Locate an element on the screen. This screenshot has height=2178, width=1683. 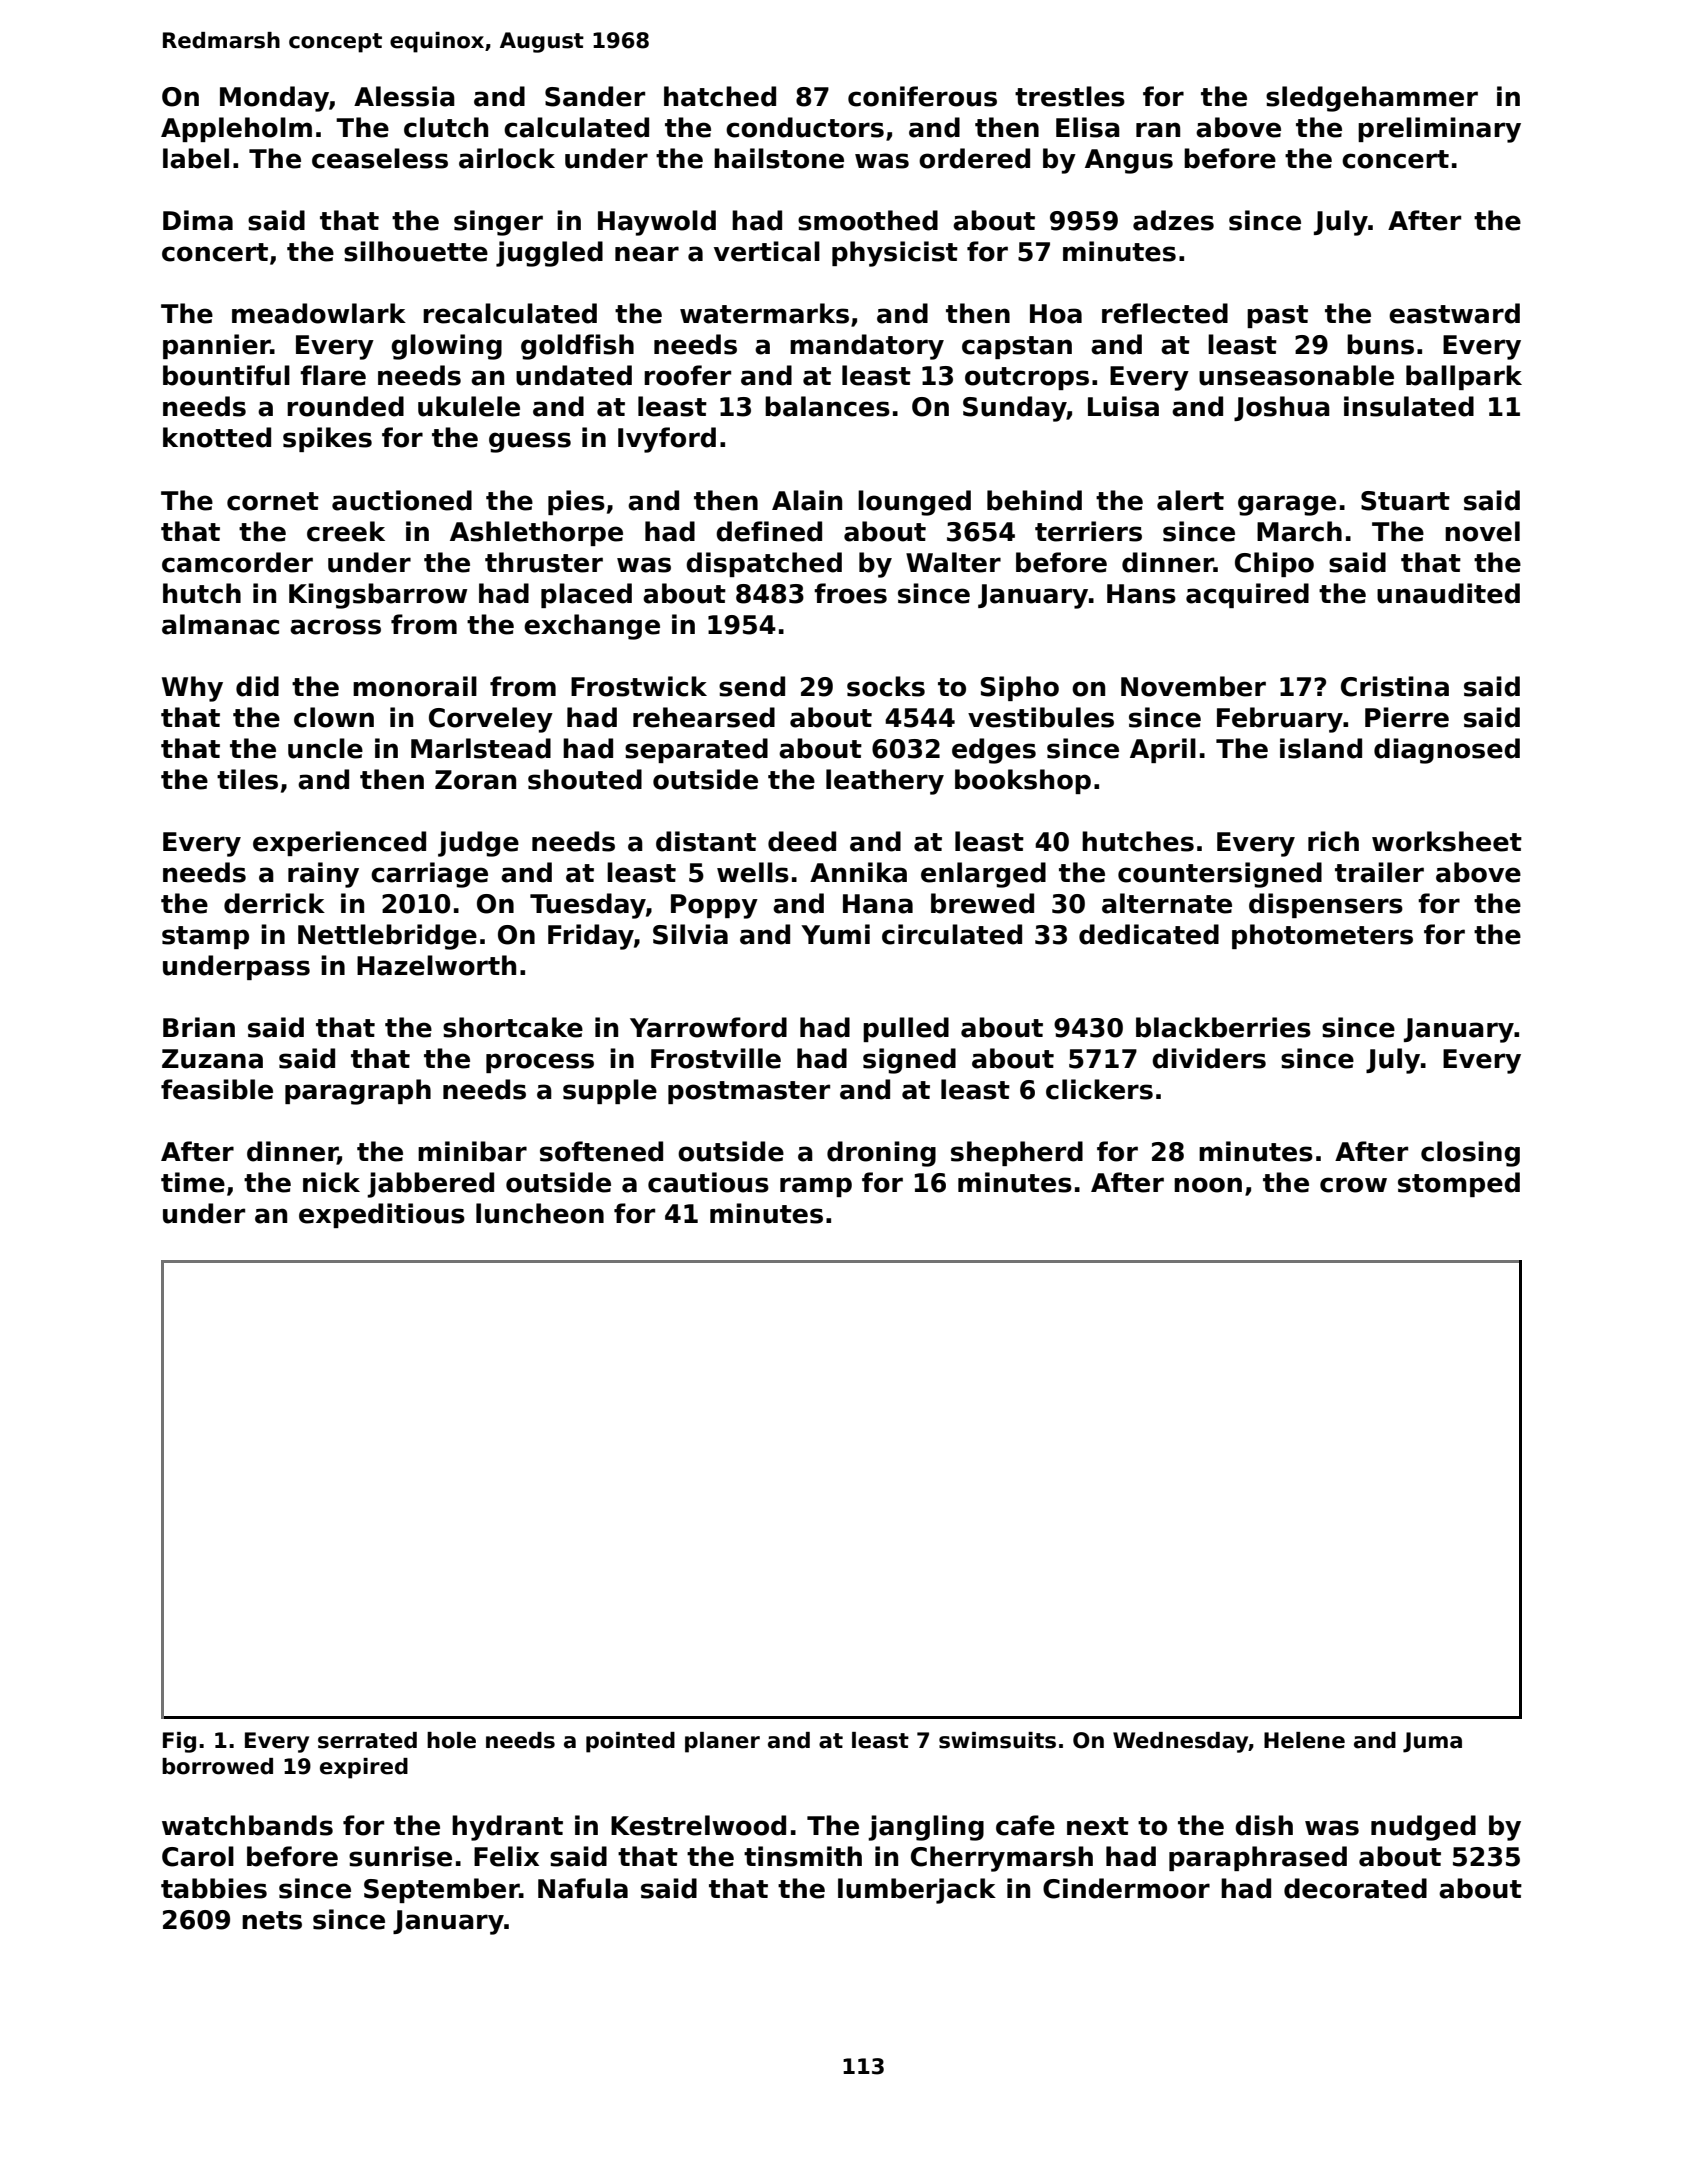
stomped is located at coordinates (1459, 1184).
